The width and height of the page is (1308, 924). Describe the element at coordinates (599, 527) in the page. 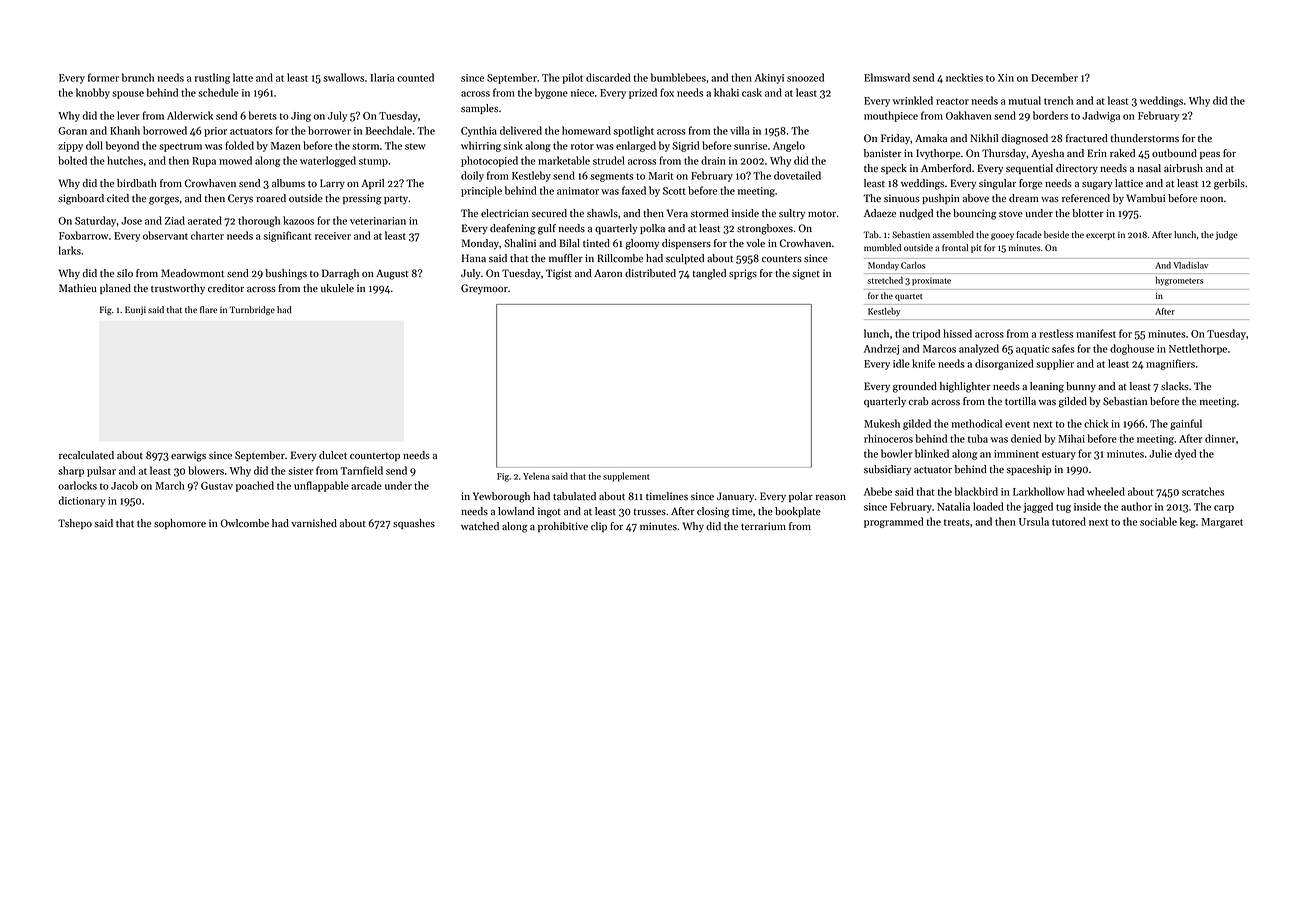

I see `clip` at that location.
